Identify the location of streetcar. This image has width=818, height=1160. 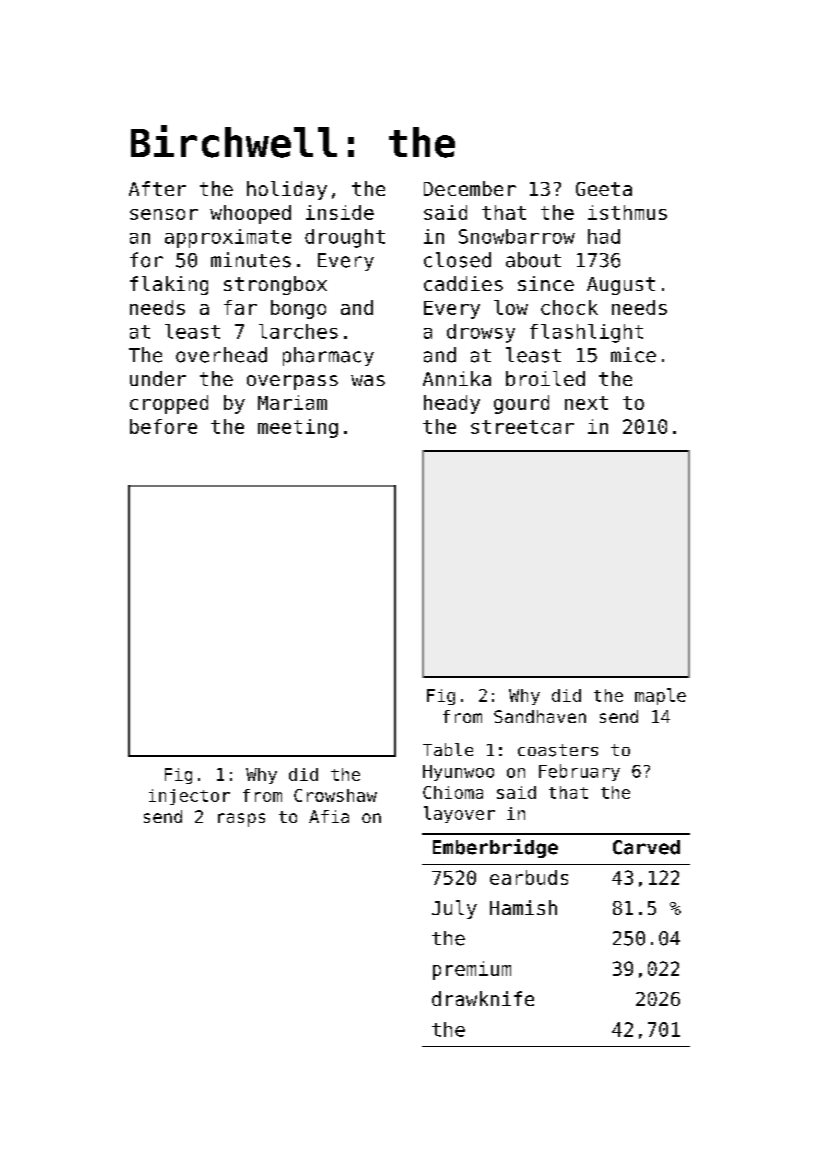
(522, 427).
